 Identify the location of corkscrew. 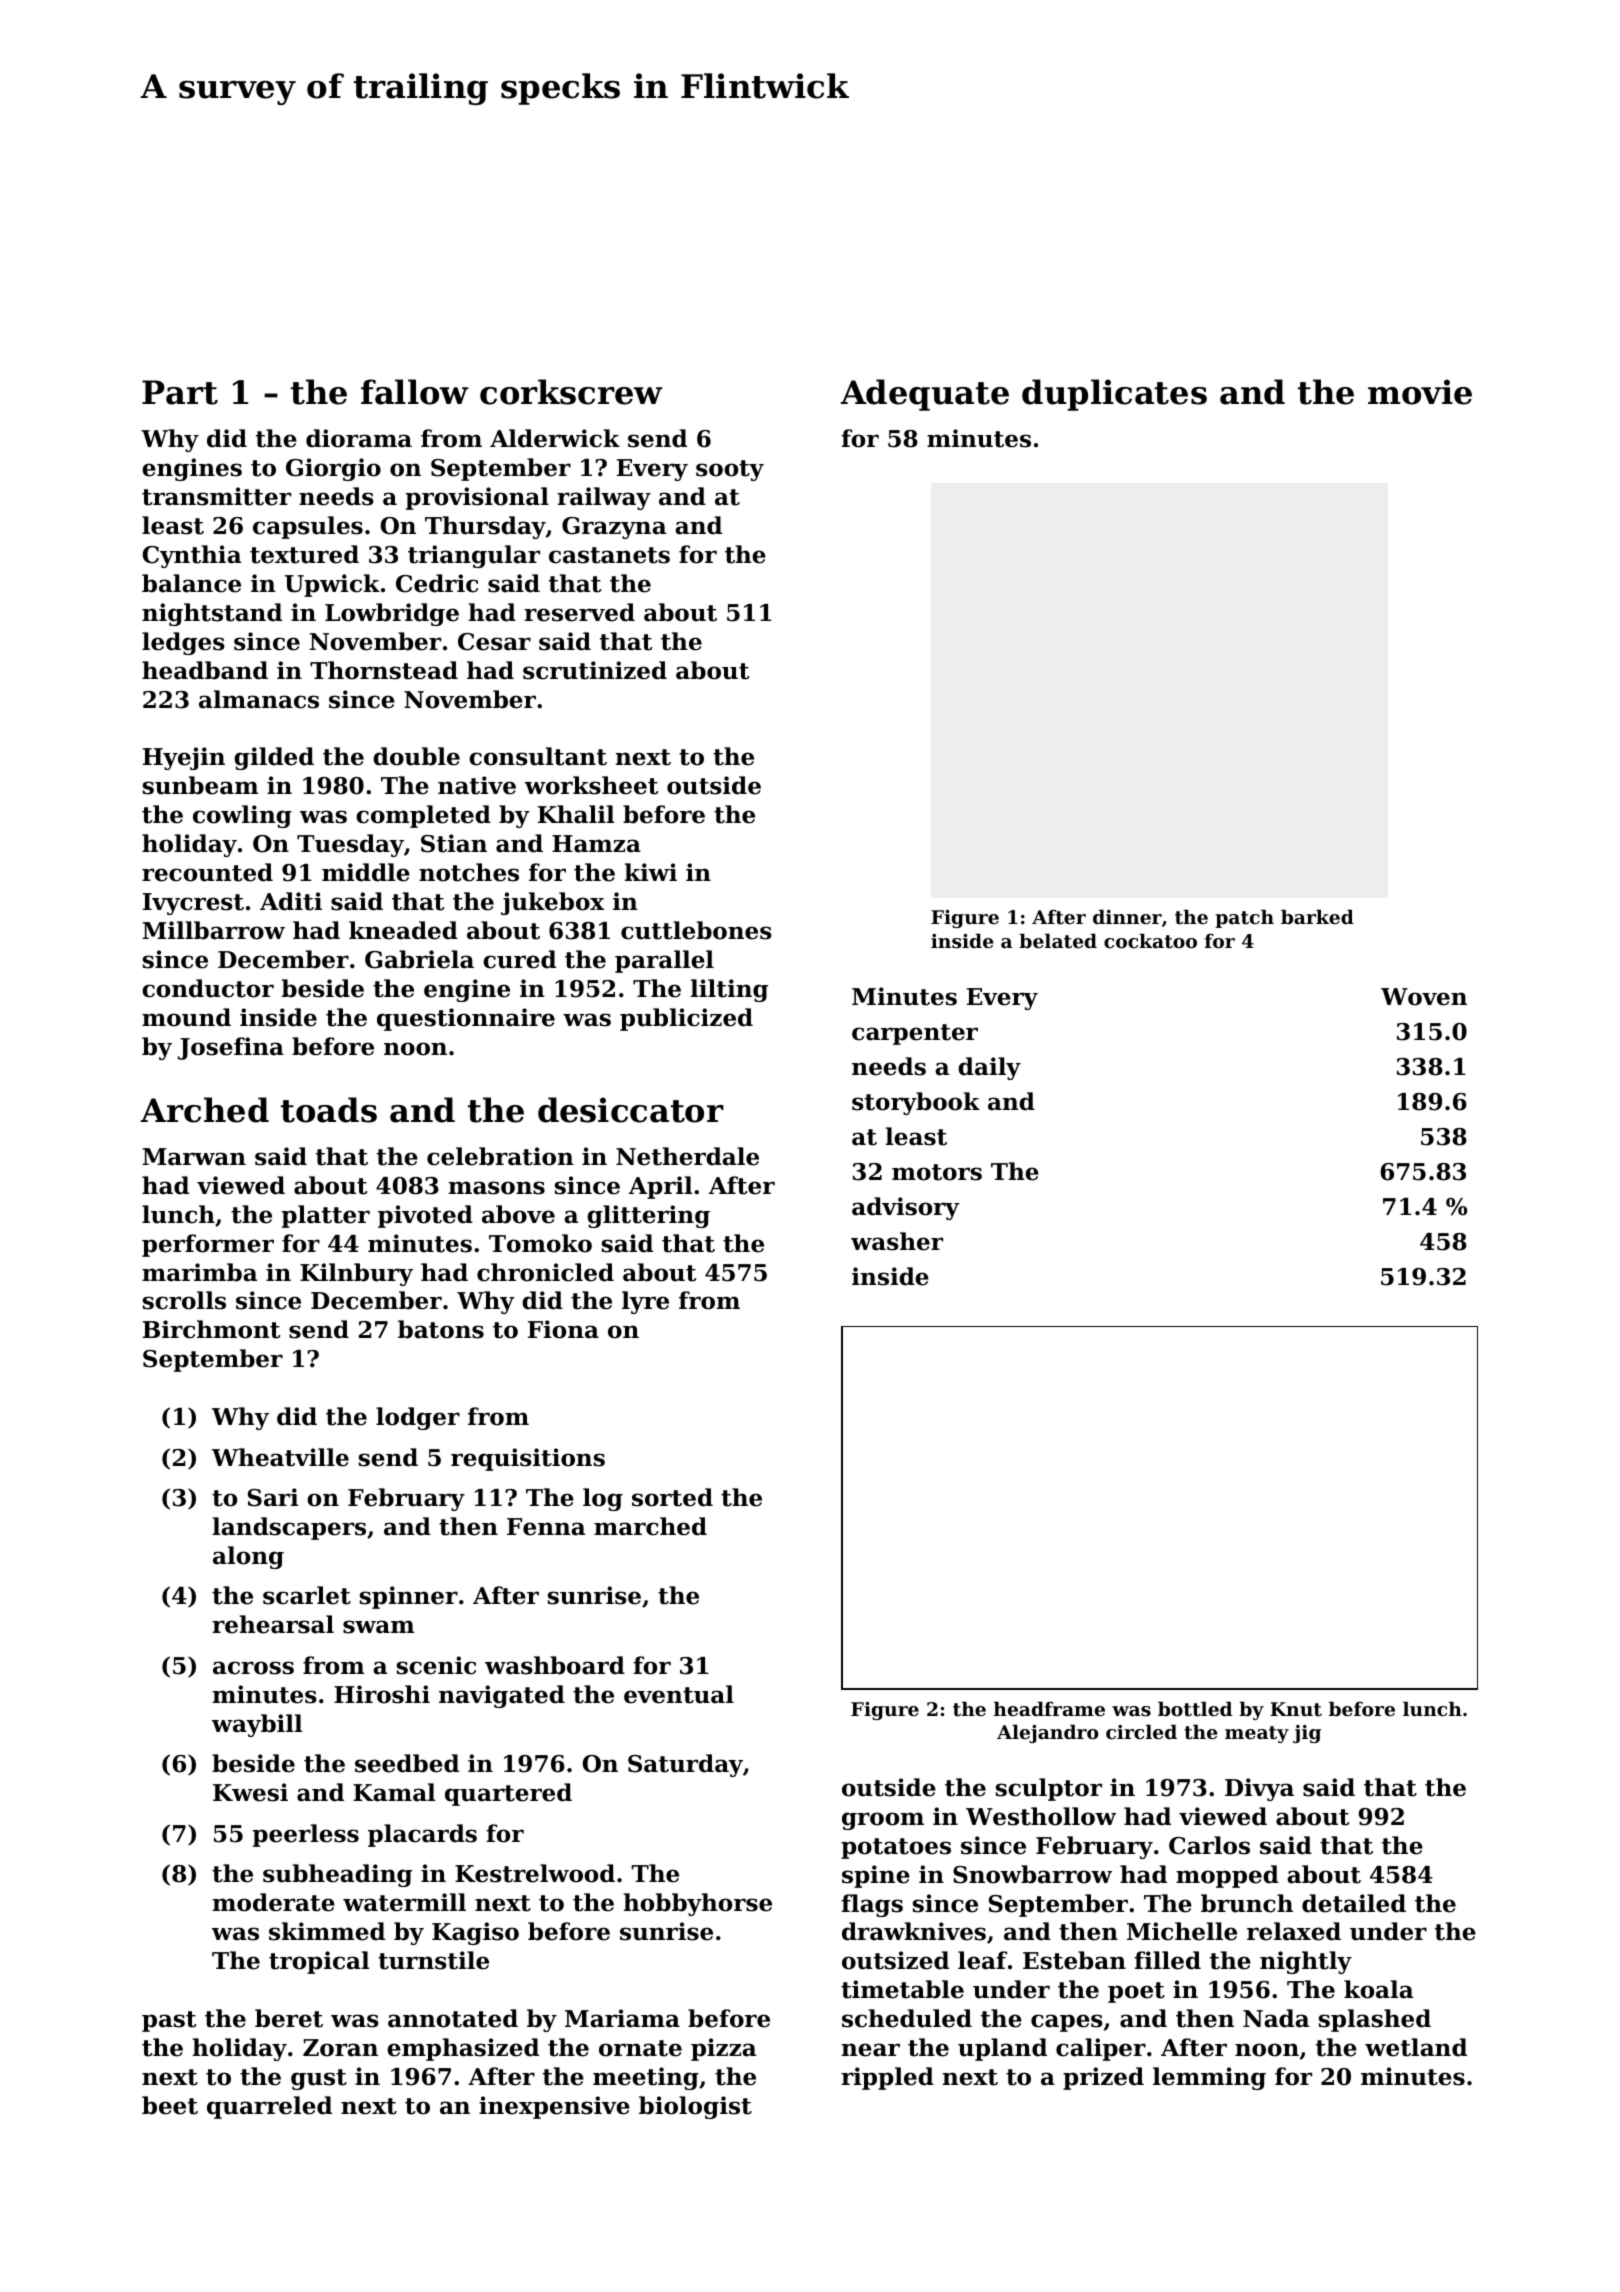
(571, 392).
